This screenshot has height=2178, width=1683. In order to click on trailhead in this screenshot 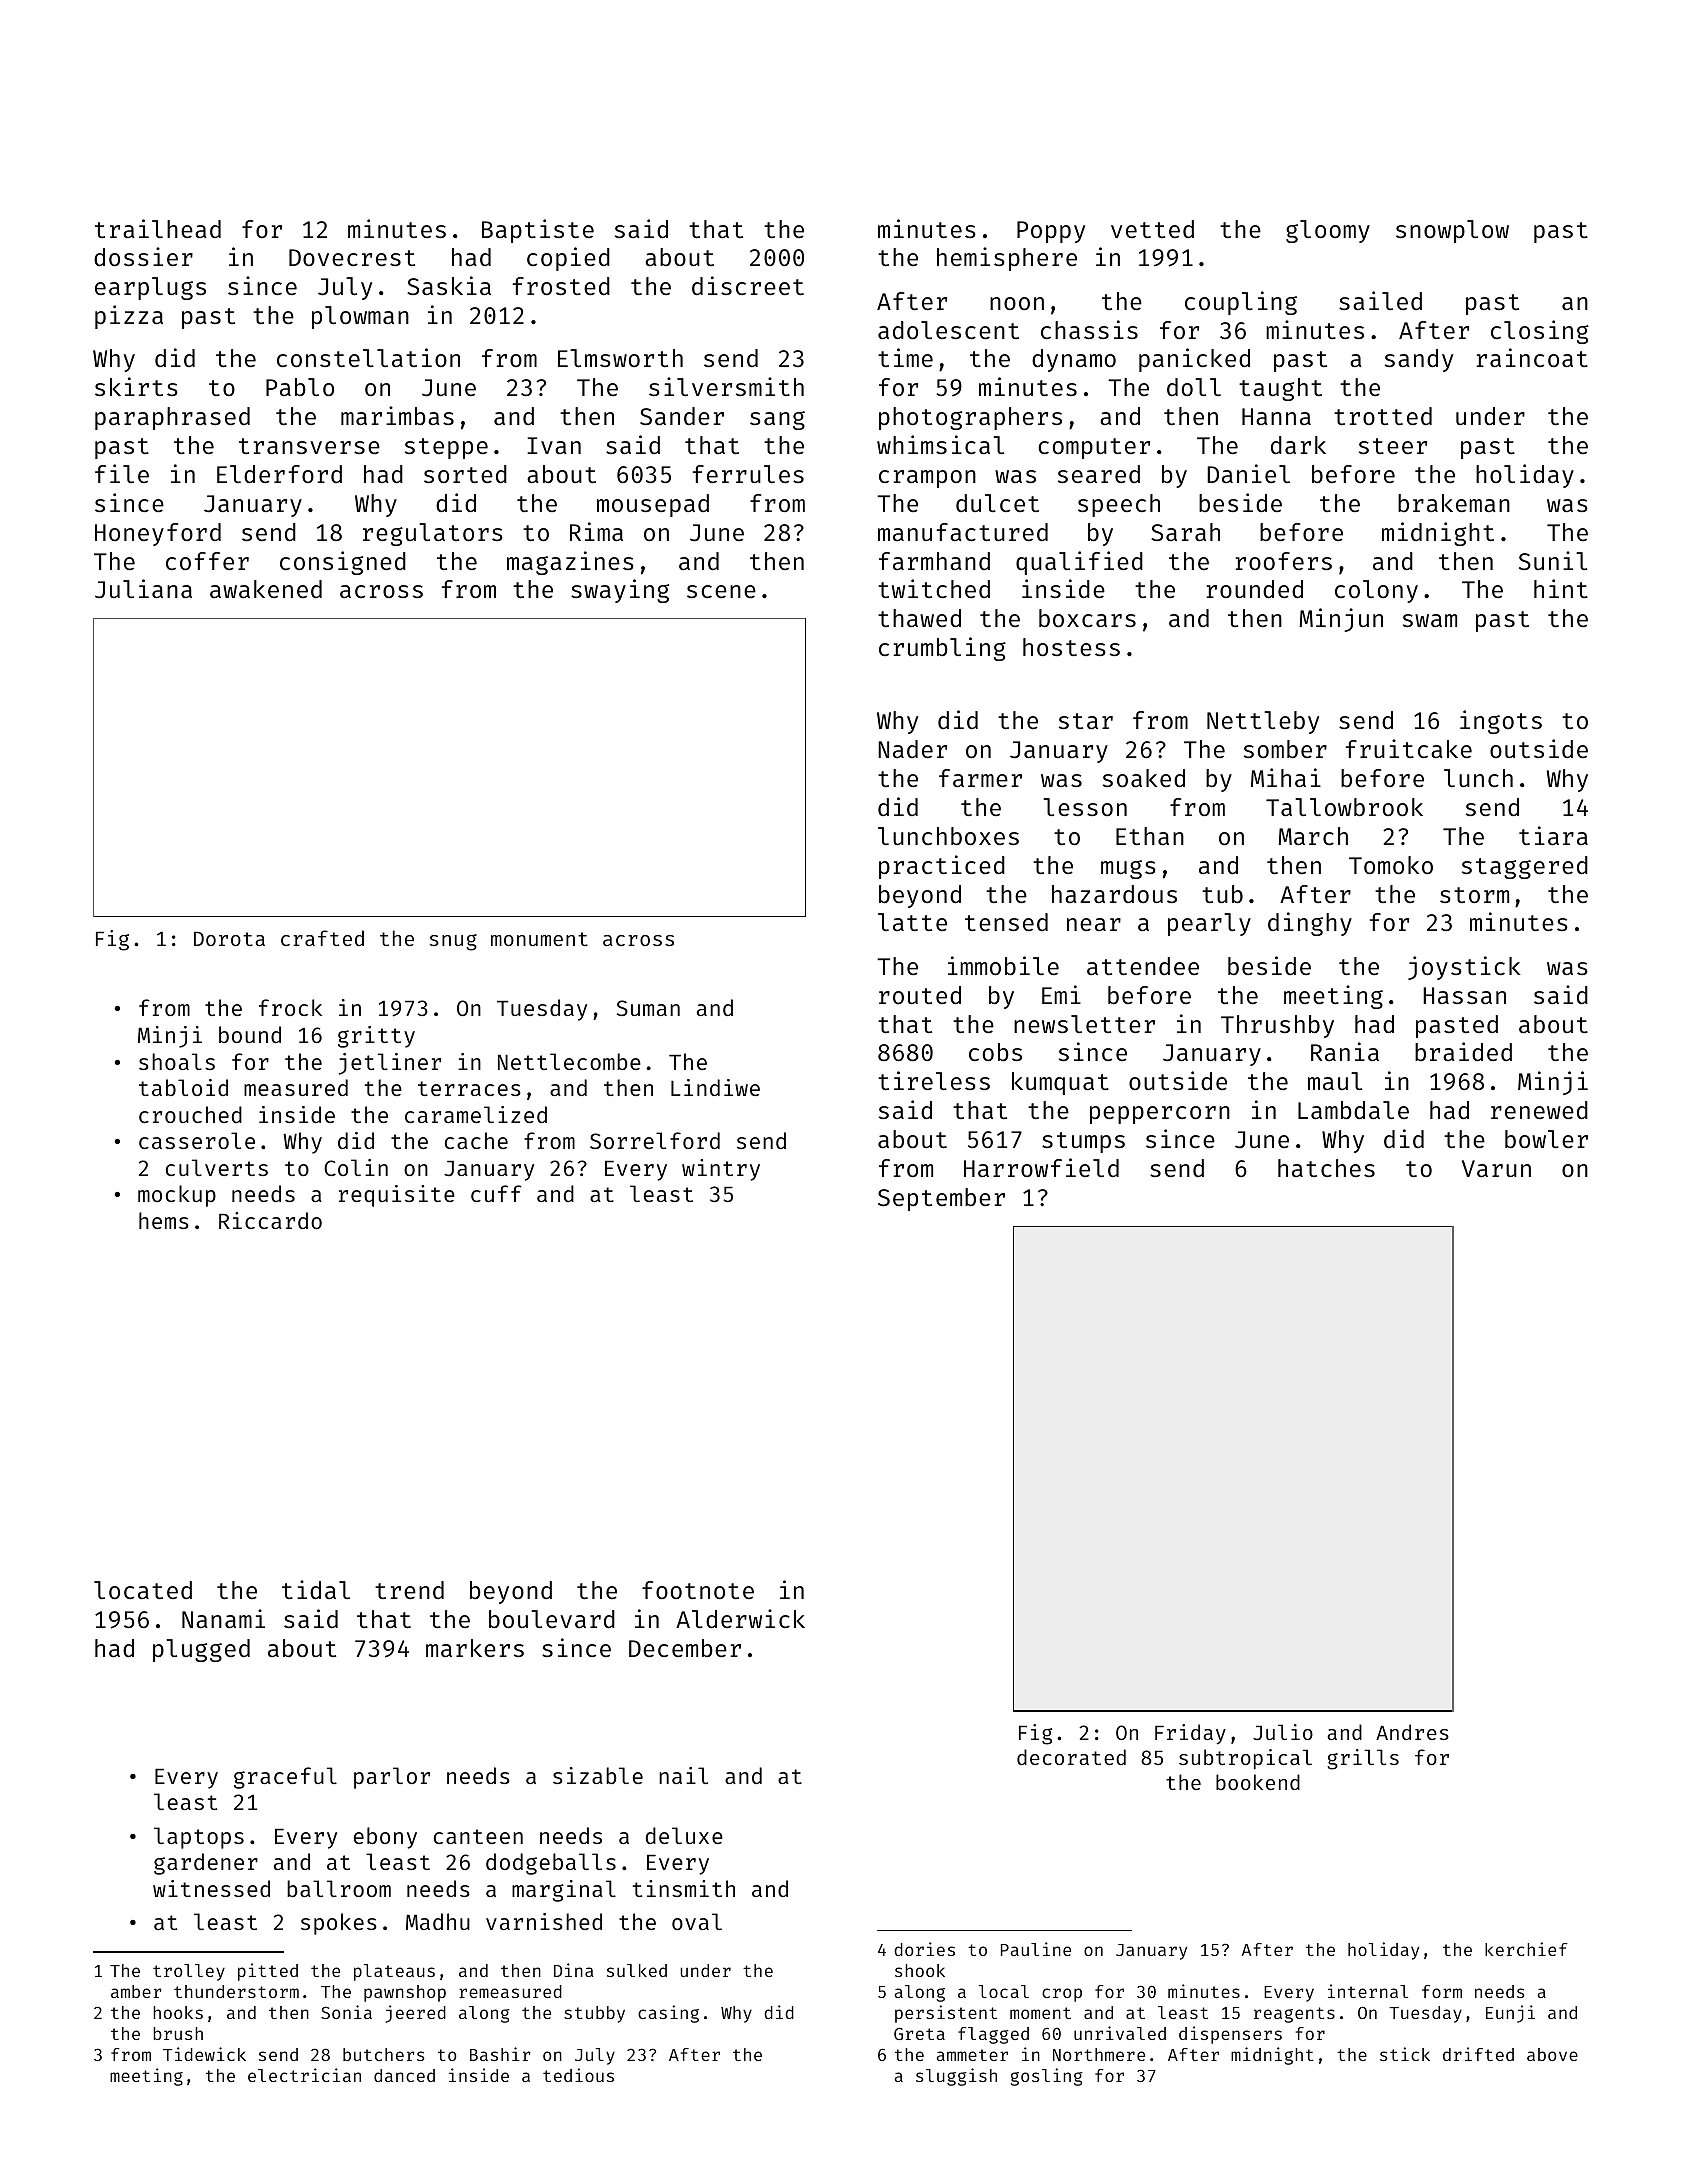, I will do `click(158, 228)`.
